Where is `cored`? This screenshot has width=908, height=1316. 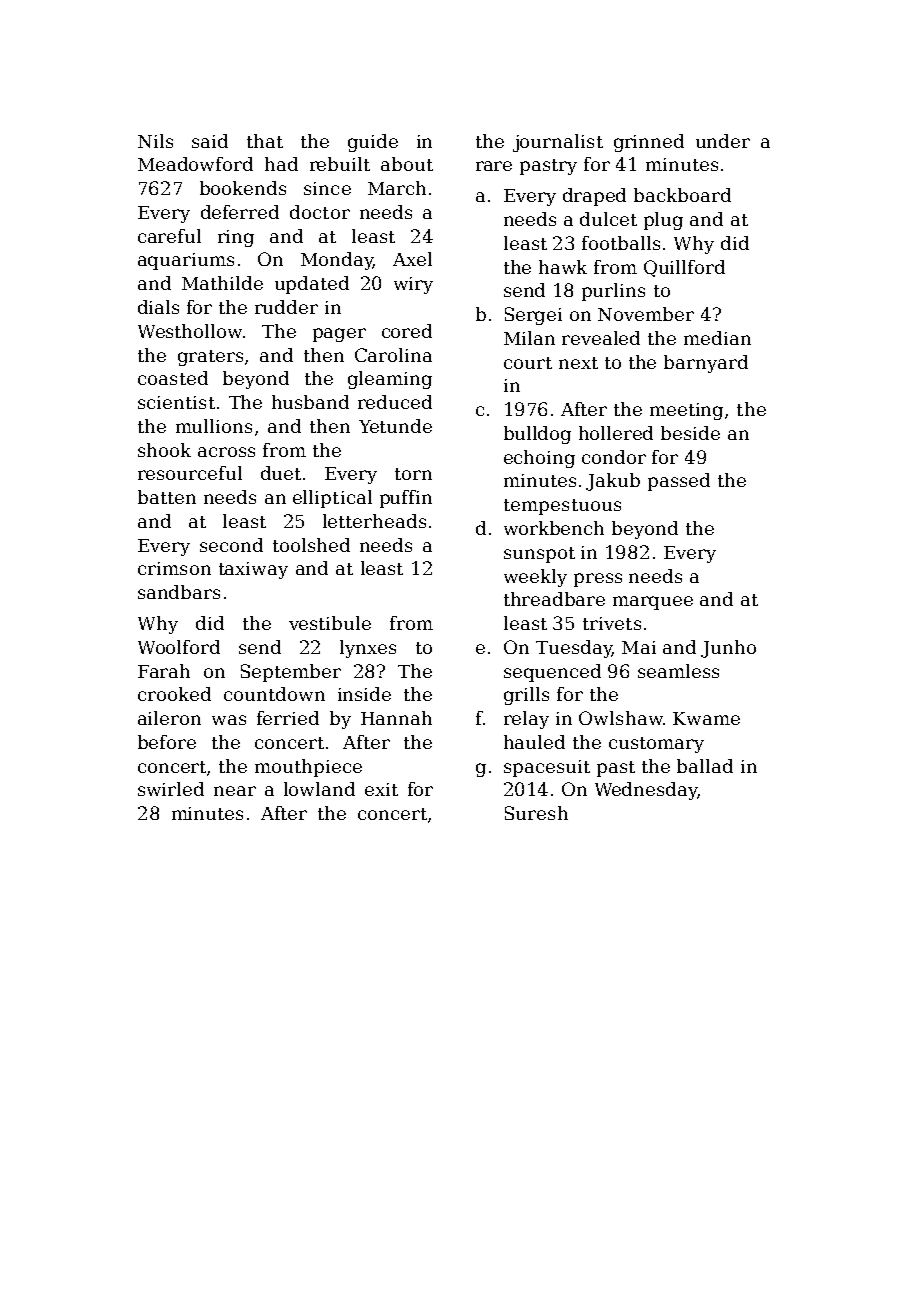 cored is located at coordinates (407, 331).
